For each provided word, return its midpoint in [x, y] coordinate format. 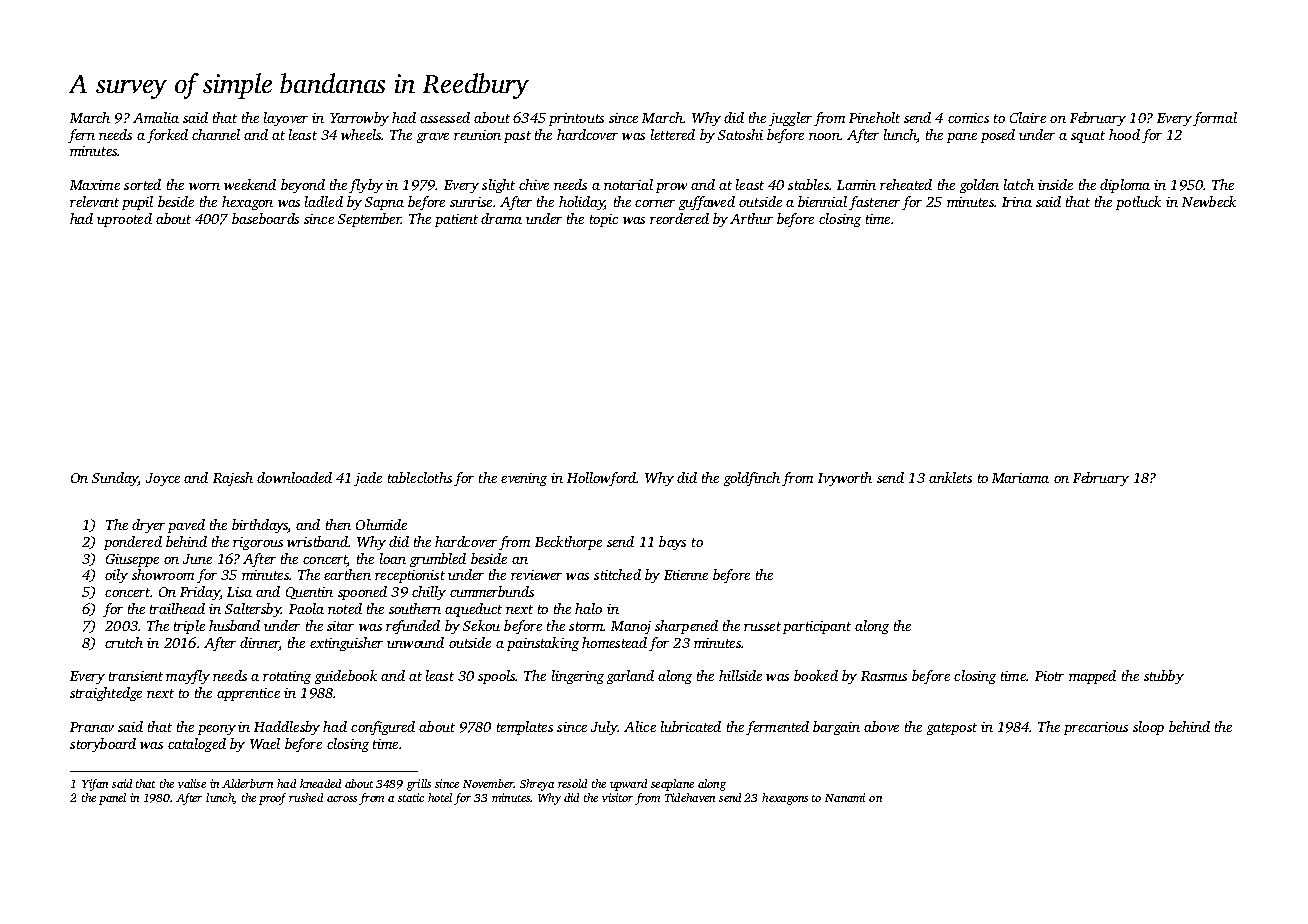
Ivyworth [845, 479]
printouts [576, 119]
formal [1215, 119]
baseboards [265, 218]
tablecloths [420, 477]
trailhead [177, 608]
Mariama [1020, 478]
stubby [1164, 677]
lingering [578, 677]
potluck [1138, 203]
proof [272, 799]
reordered [679, 218]
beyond [303, 186]
